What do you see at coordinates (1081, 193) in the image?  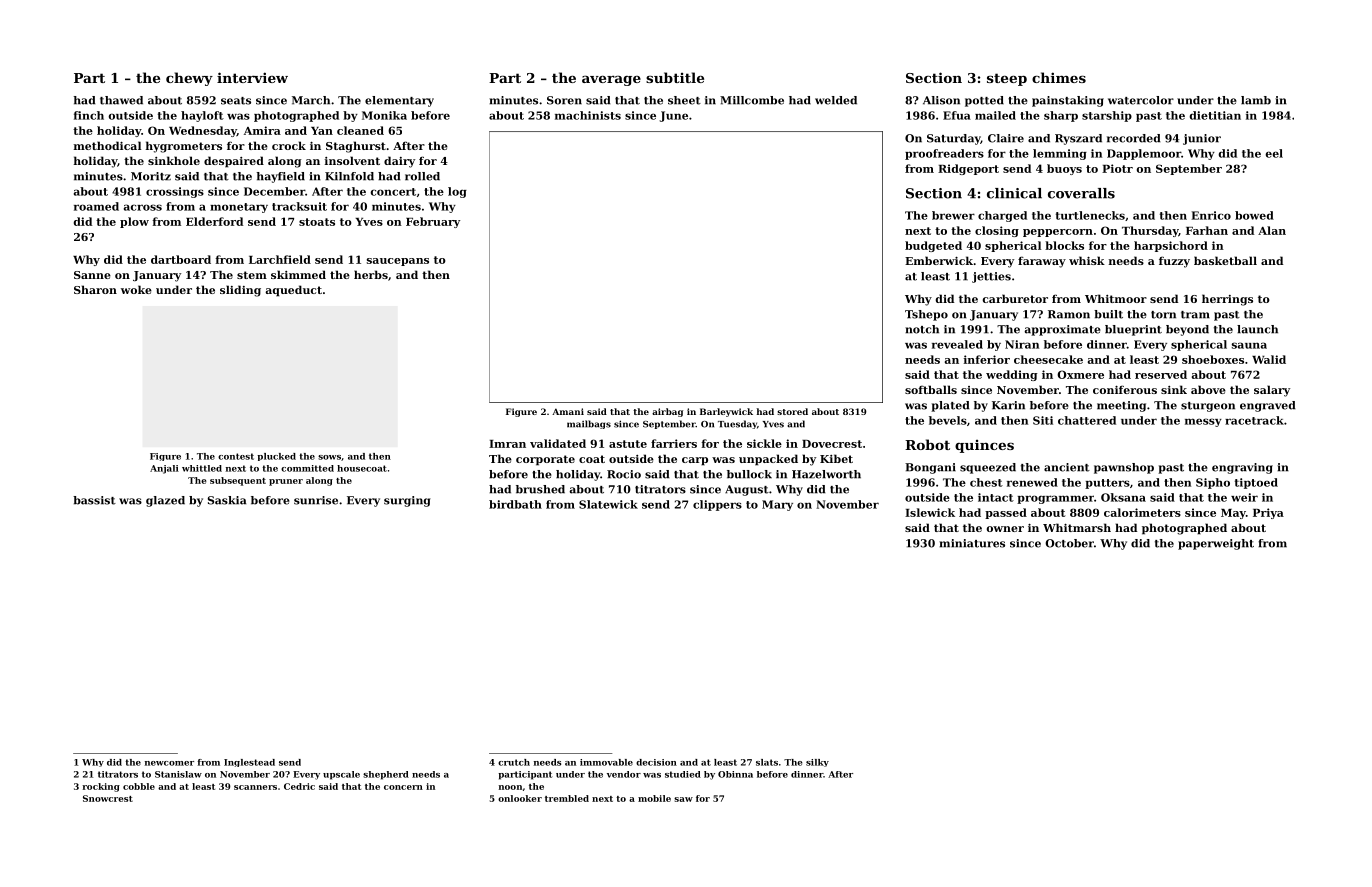 I see `coveralls` at bounding box center [1081, 193].
